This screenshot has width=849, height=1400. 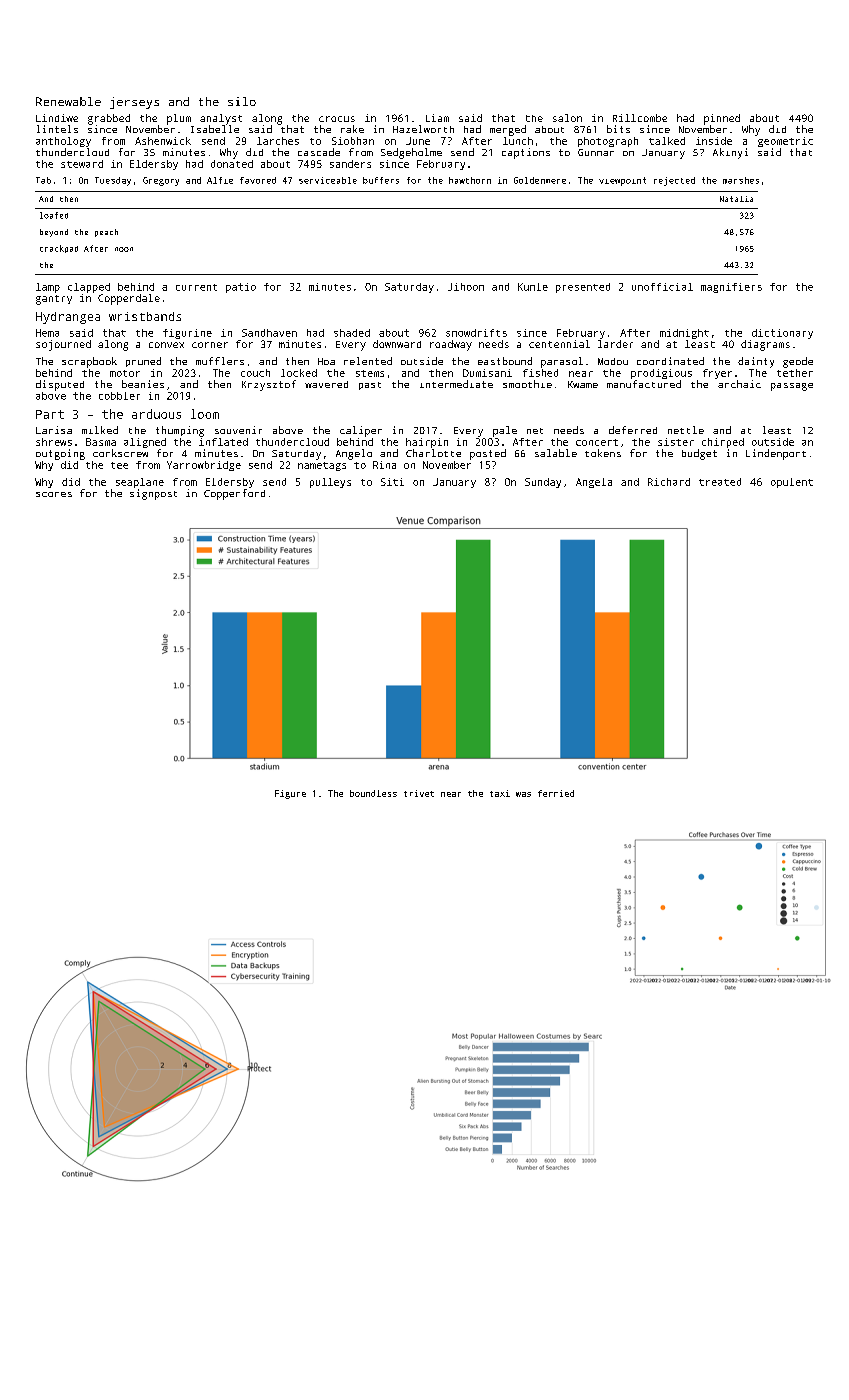 What do you see at coordinates (669, 482) in the screenshot?
I see `Richard` at bounding box center [669, 482].
